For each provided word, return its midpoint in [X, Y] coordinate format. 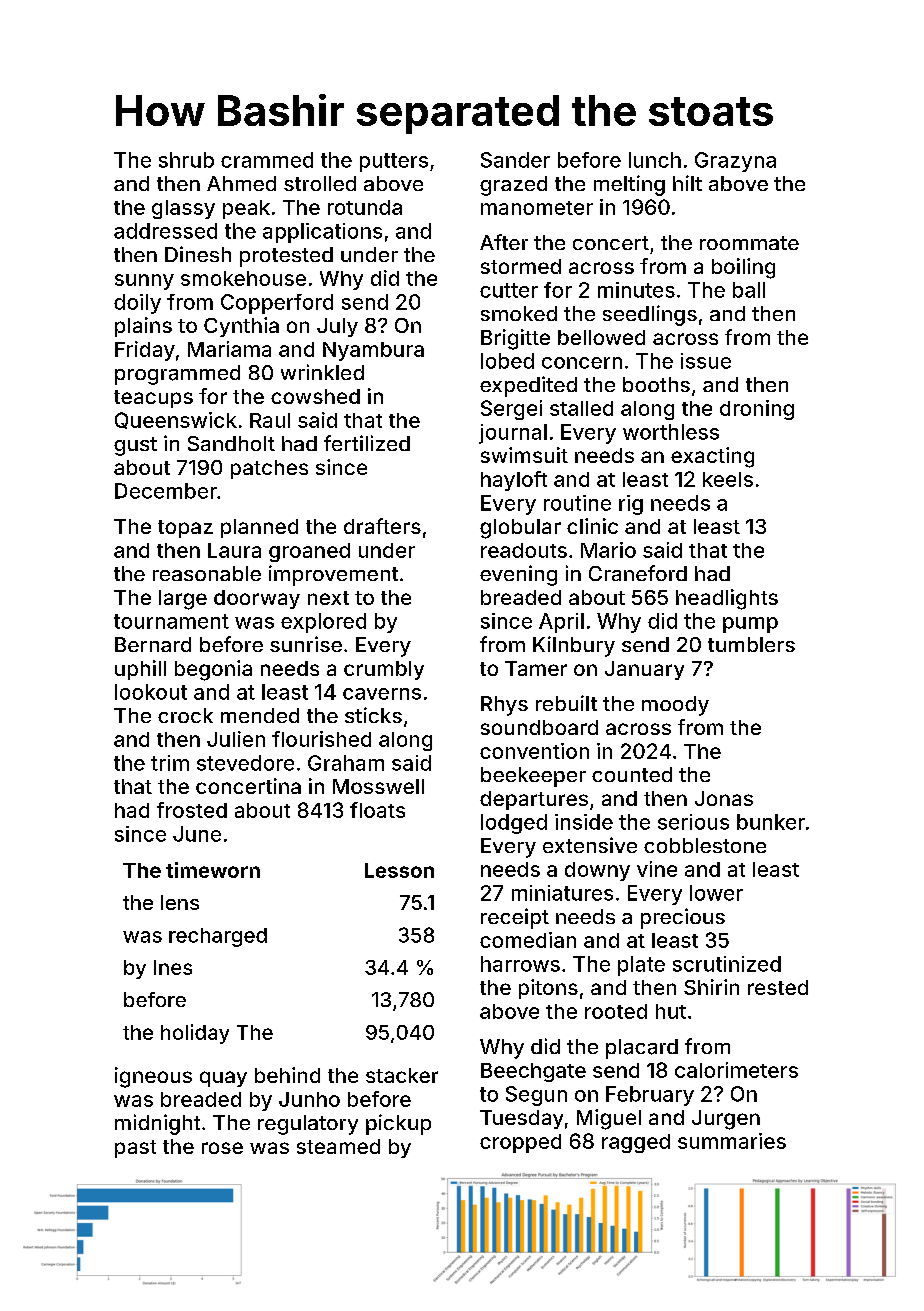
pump [750, 625]
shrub [186, 160]
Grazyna [735, 162]
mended [260, 715]
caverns [382, 694]
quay [223, 1079]
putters [394, 162]
